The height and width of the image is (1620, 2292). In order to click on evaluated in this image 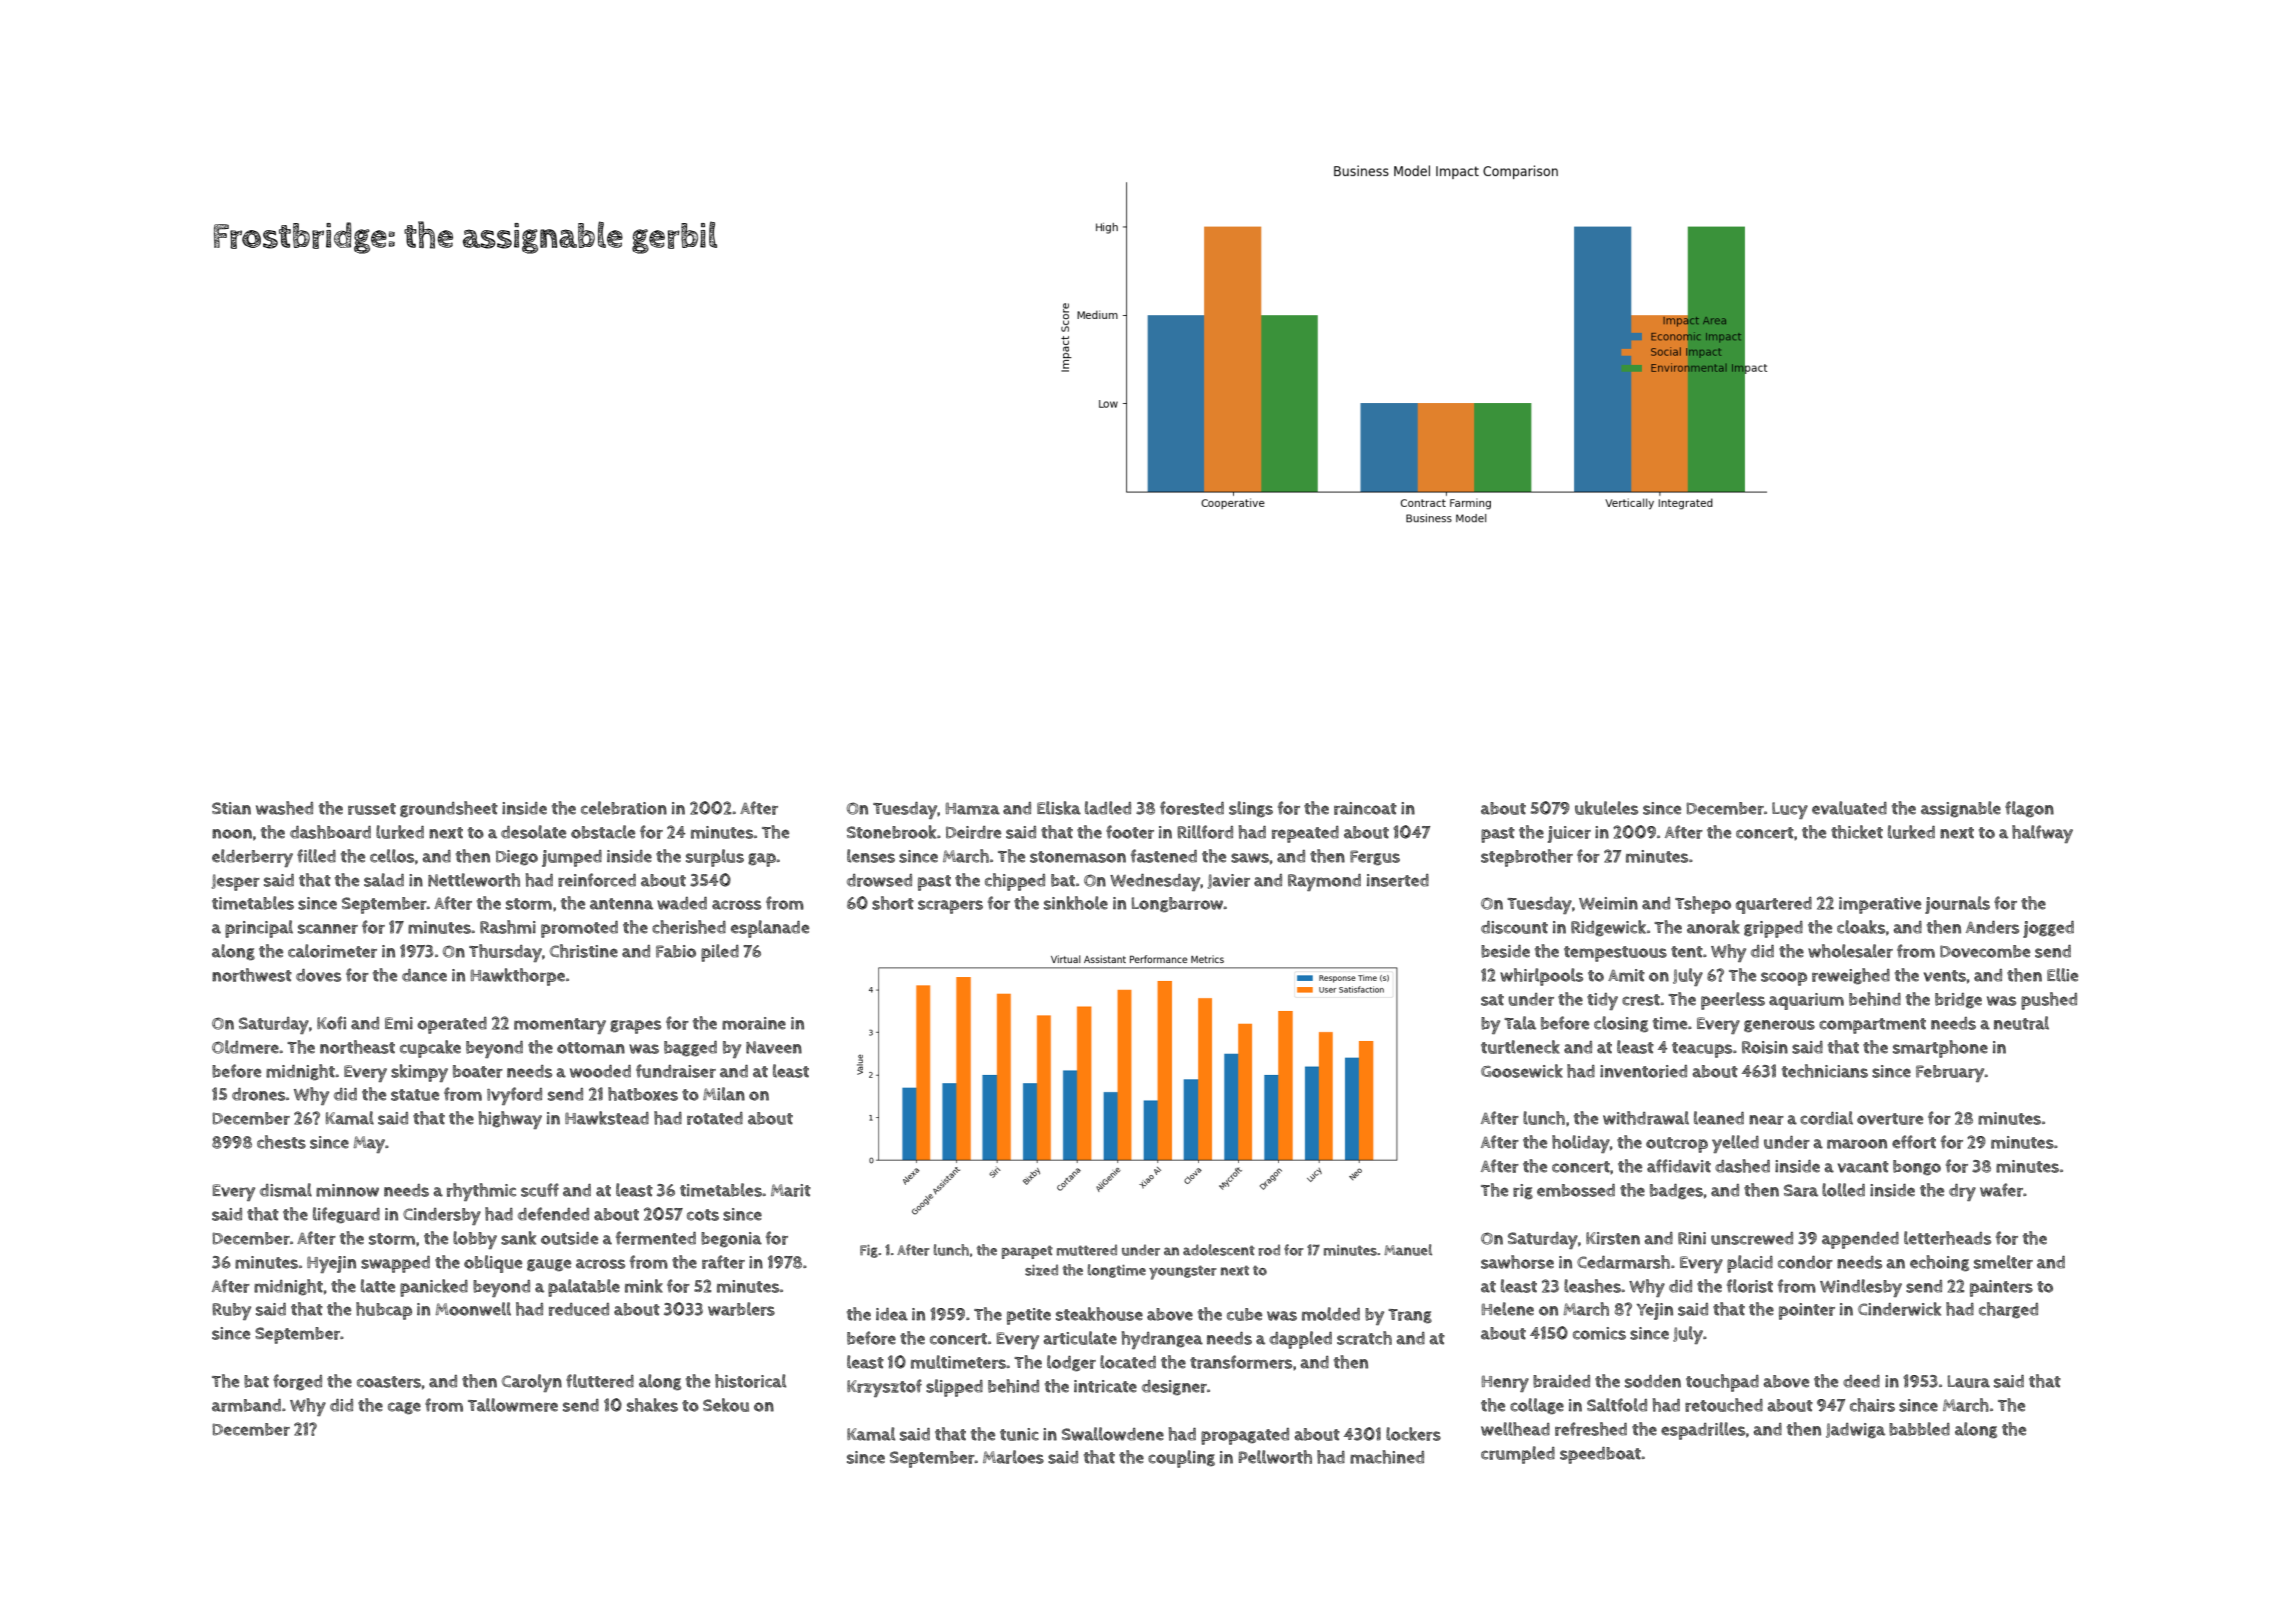, I will do `click(1849, 808)`.
